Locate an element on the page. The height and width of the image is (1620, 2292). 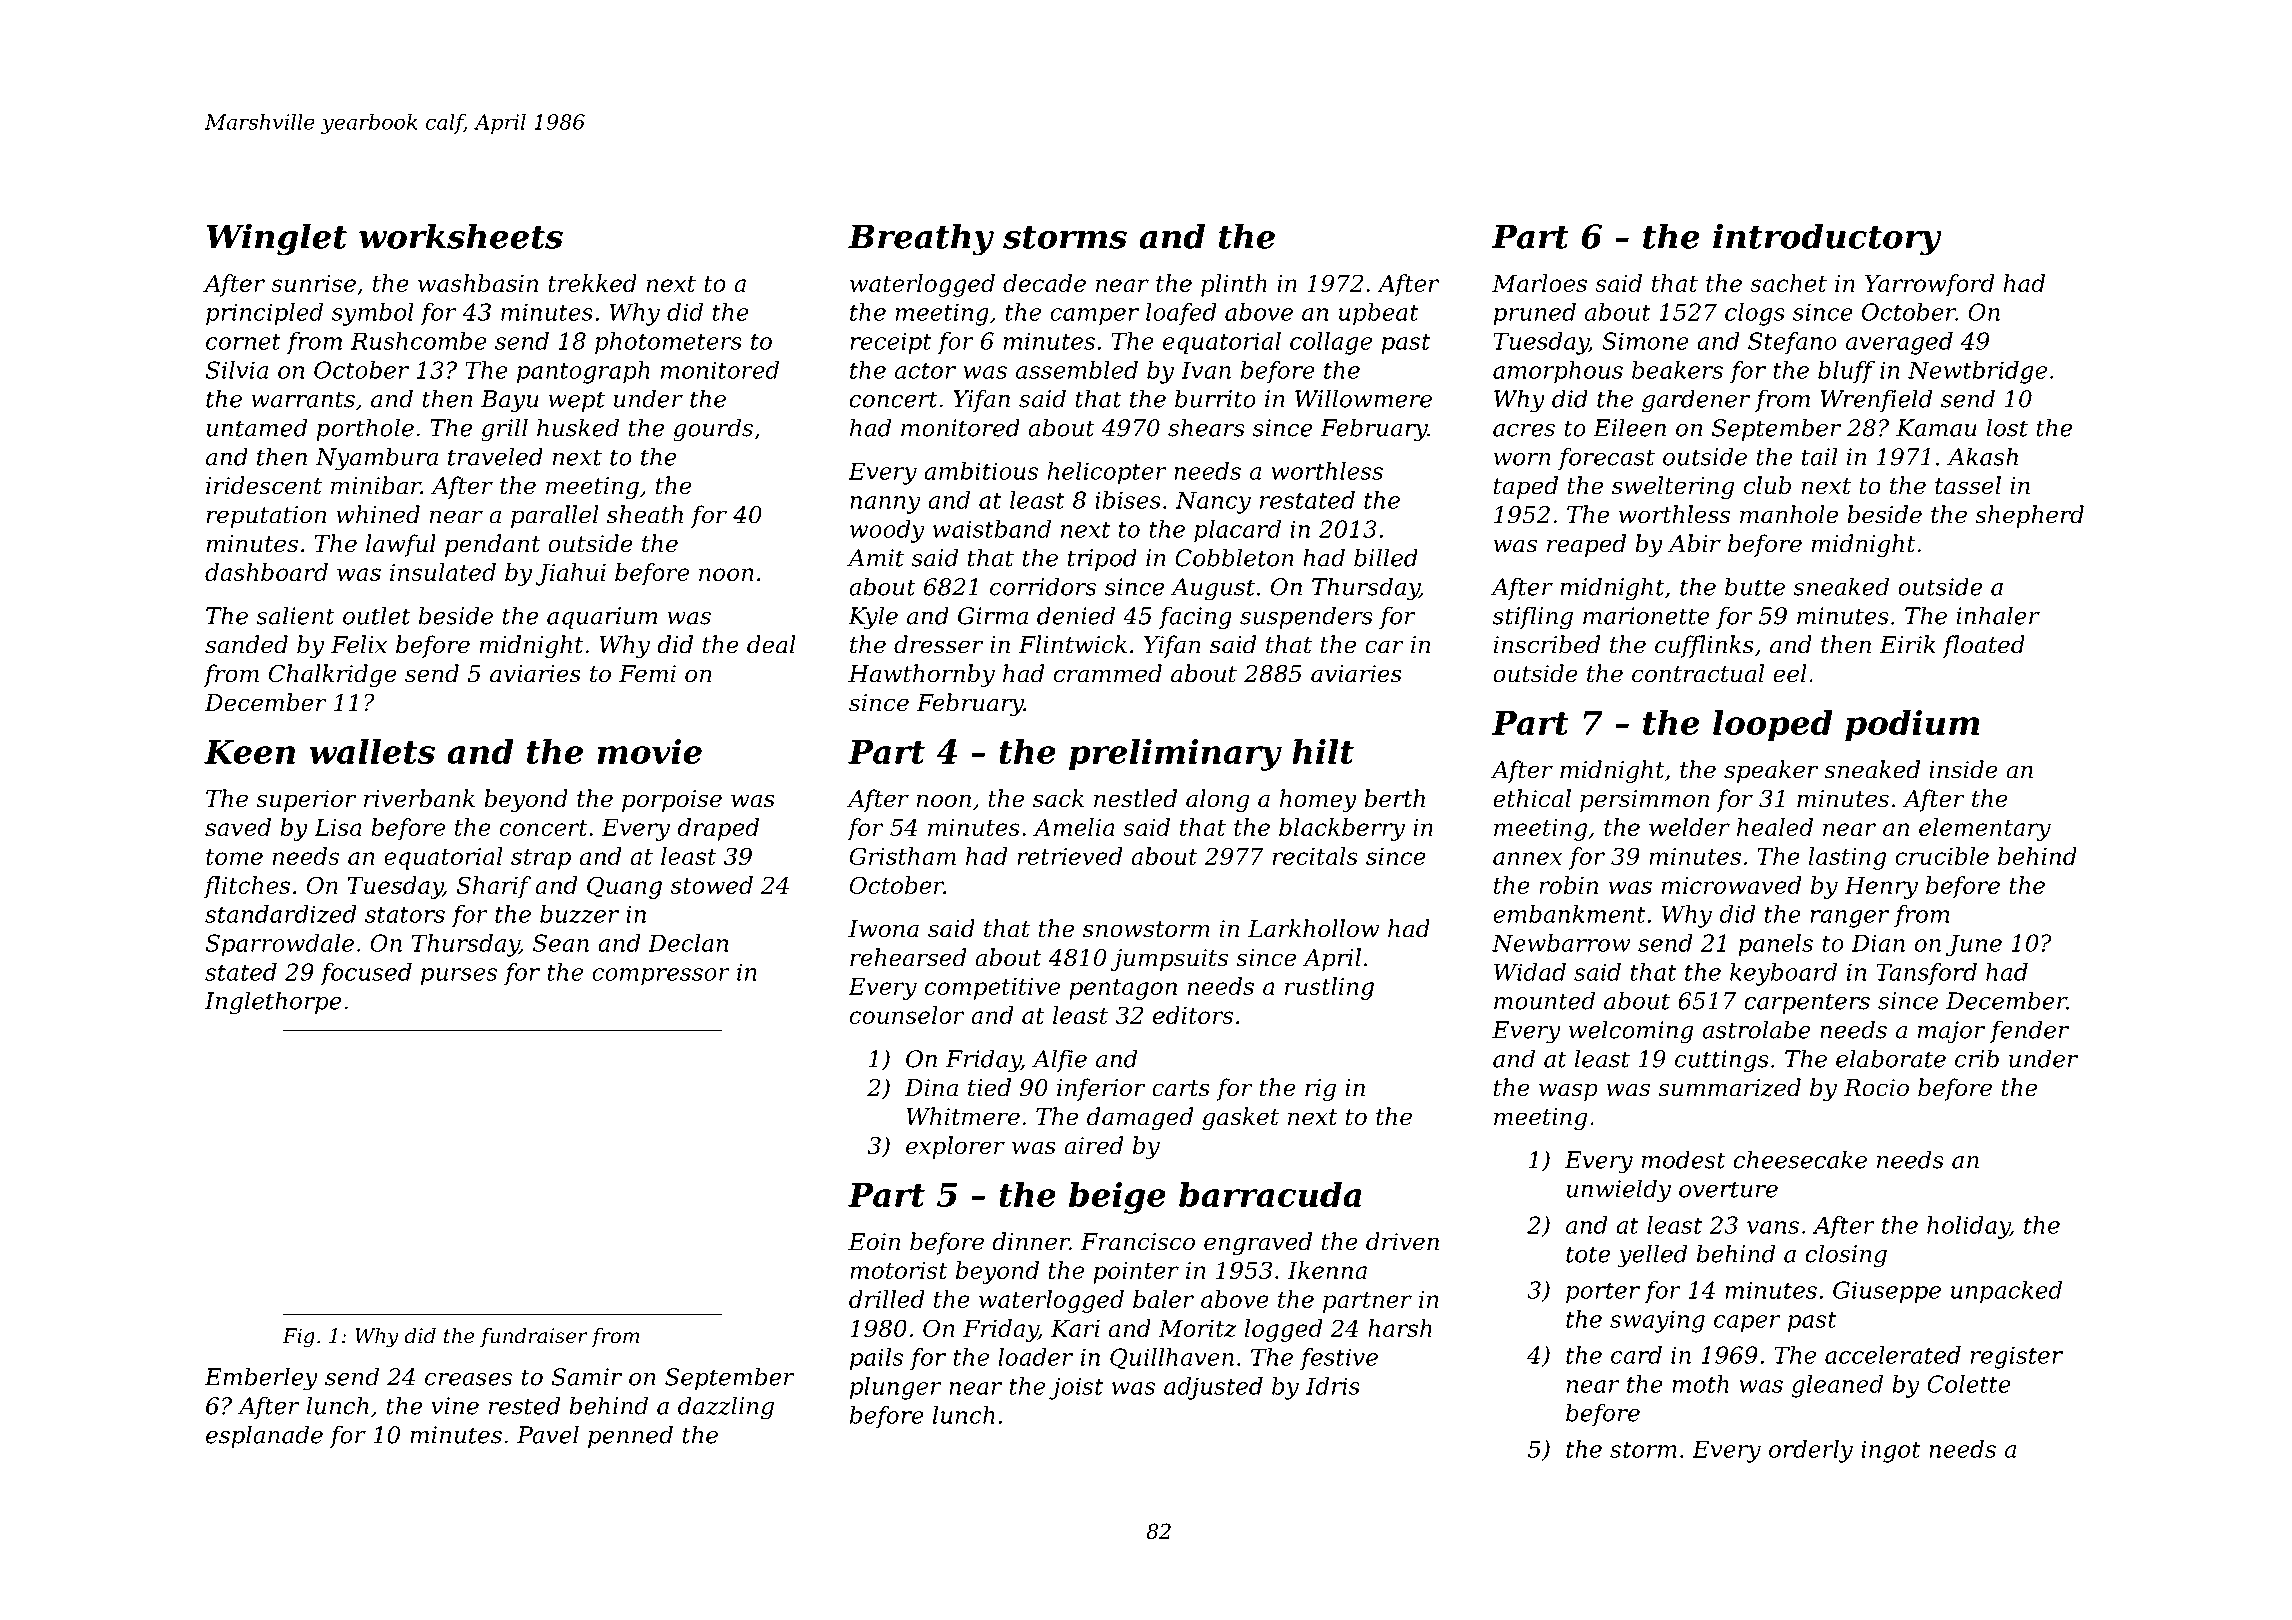
wallets is located at coordinates (372, 751).
